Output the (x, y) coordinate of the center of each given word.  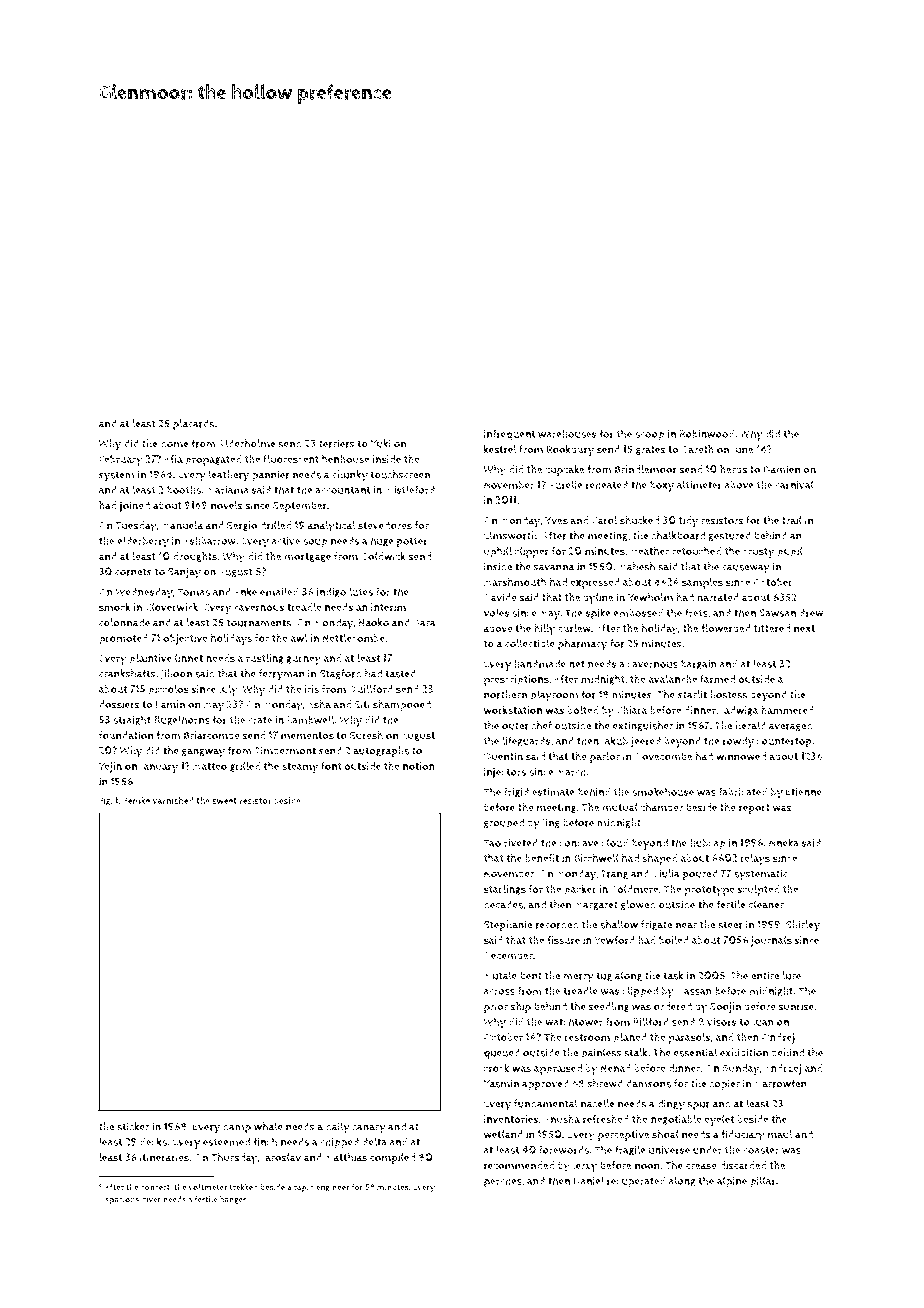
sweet (224, 801)
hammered (787, 710)
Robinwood (706, 434)
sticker (133, 1126)
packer (580, 890)
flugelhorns (182, 720)
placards (193, 424)
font (331, 766)
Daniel (588, 1180)
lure (791, 975)
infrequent (509, 435)
